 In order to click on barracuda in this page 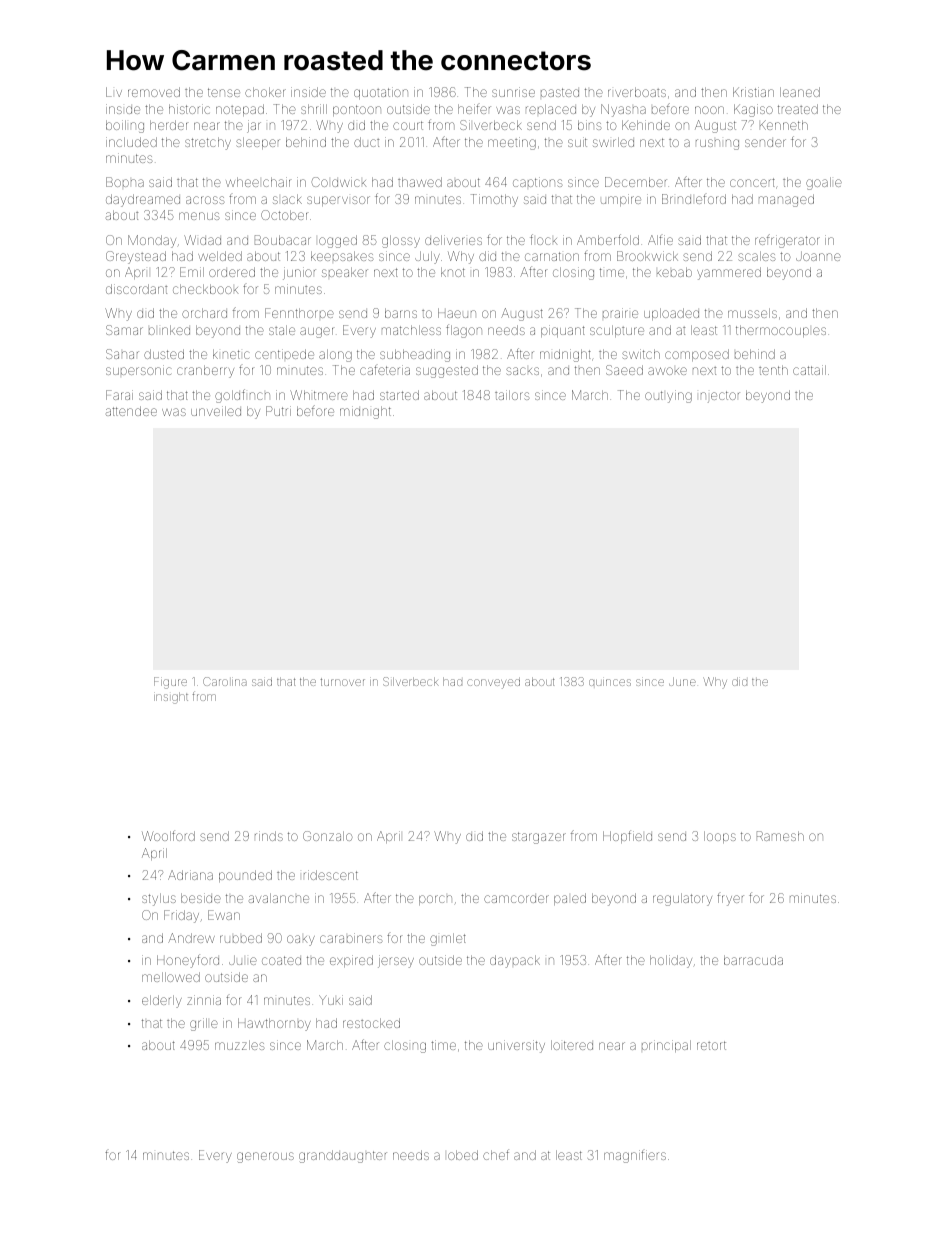, I will do `click(753, 960)`.
